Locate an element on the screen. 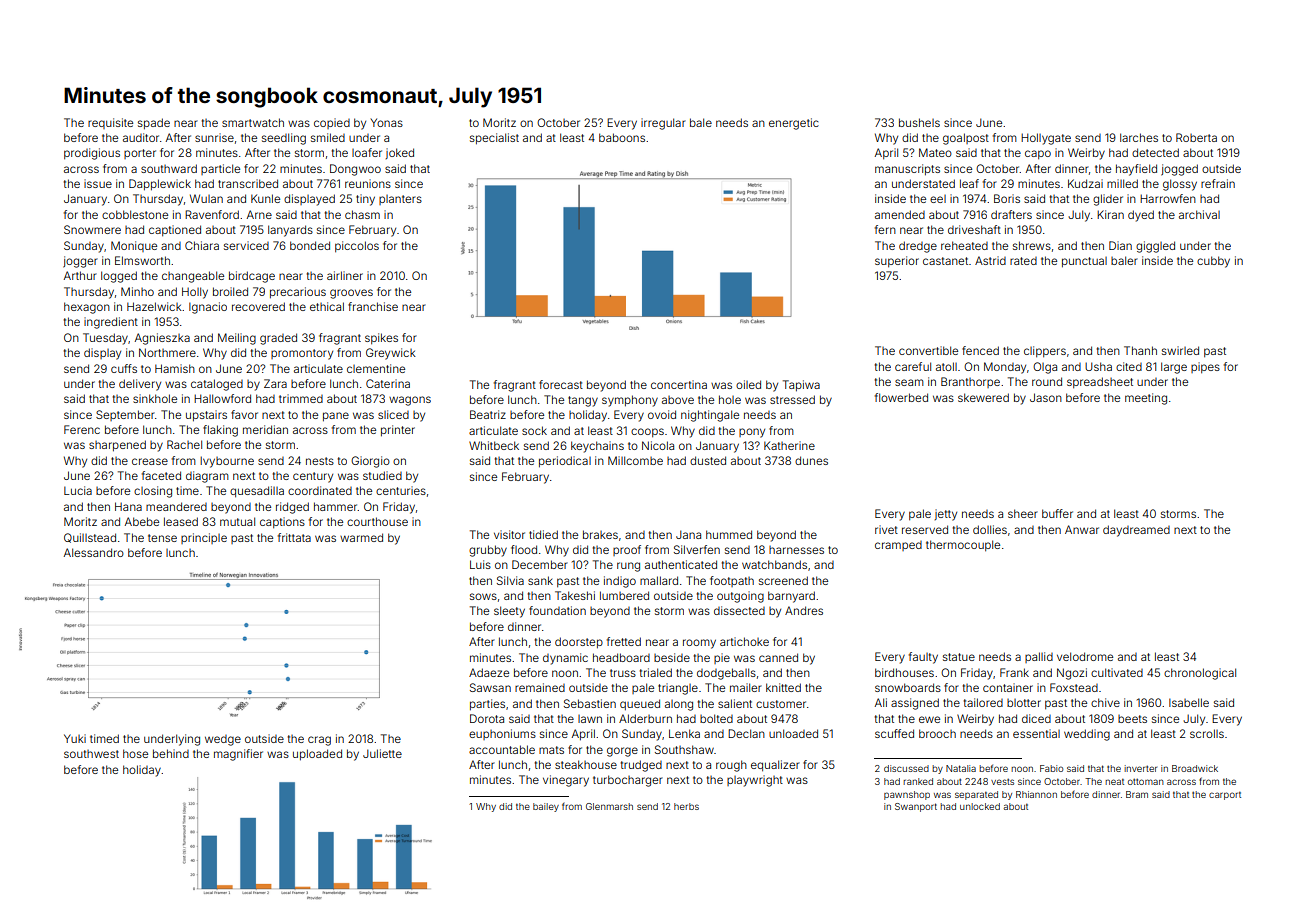  southwest is located at coordinates (91, 754).
